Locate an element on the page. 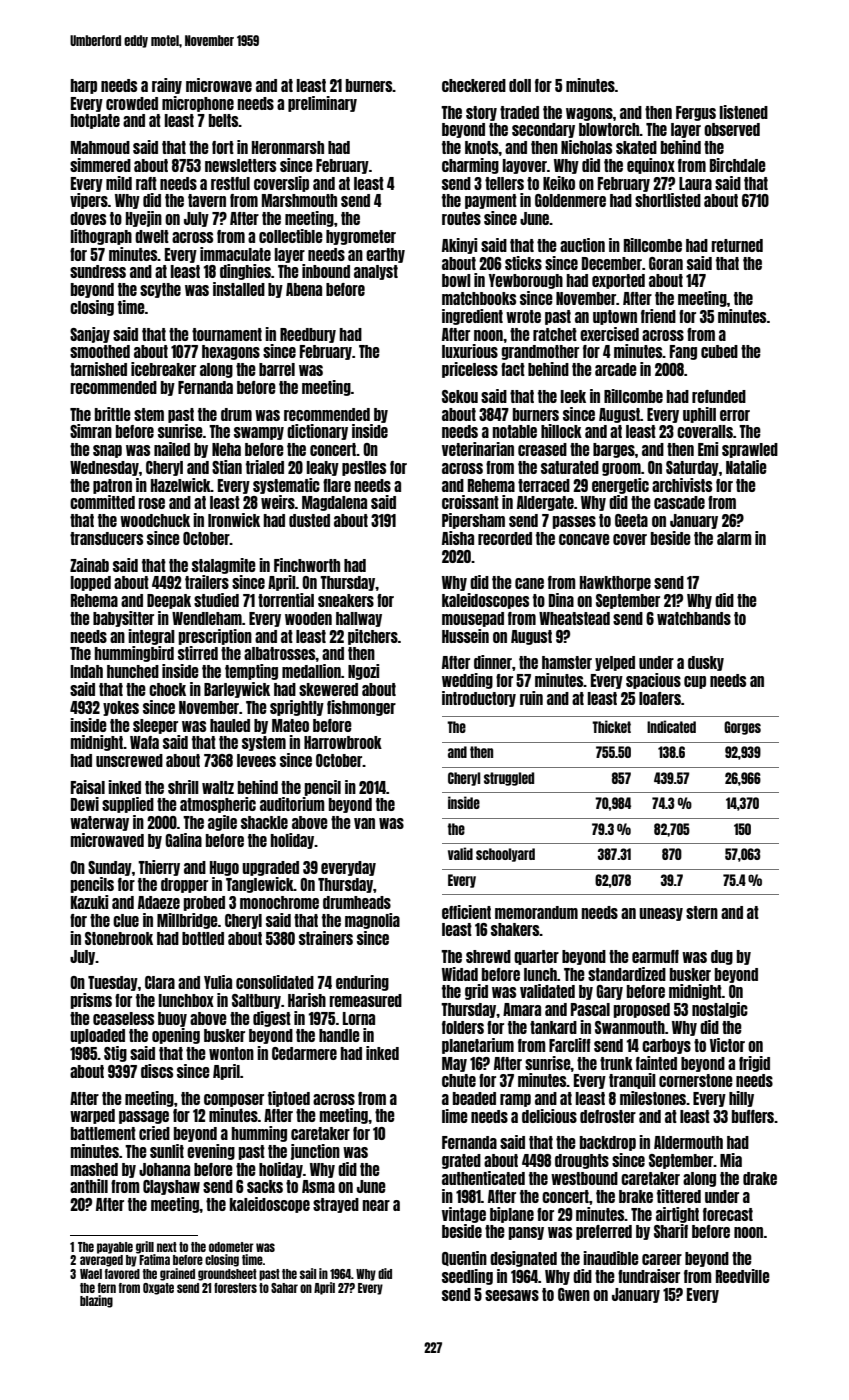 The height and width of the document is (1400, 849). inbound is located at coordinates (326, 271).
